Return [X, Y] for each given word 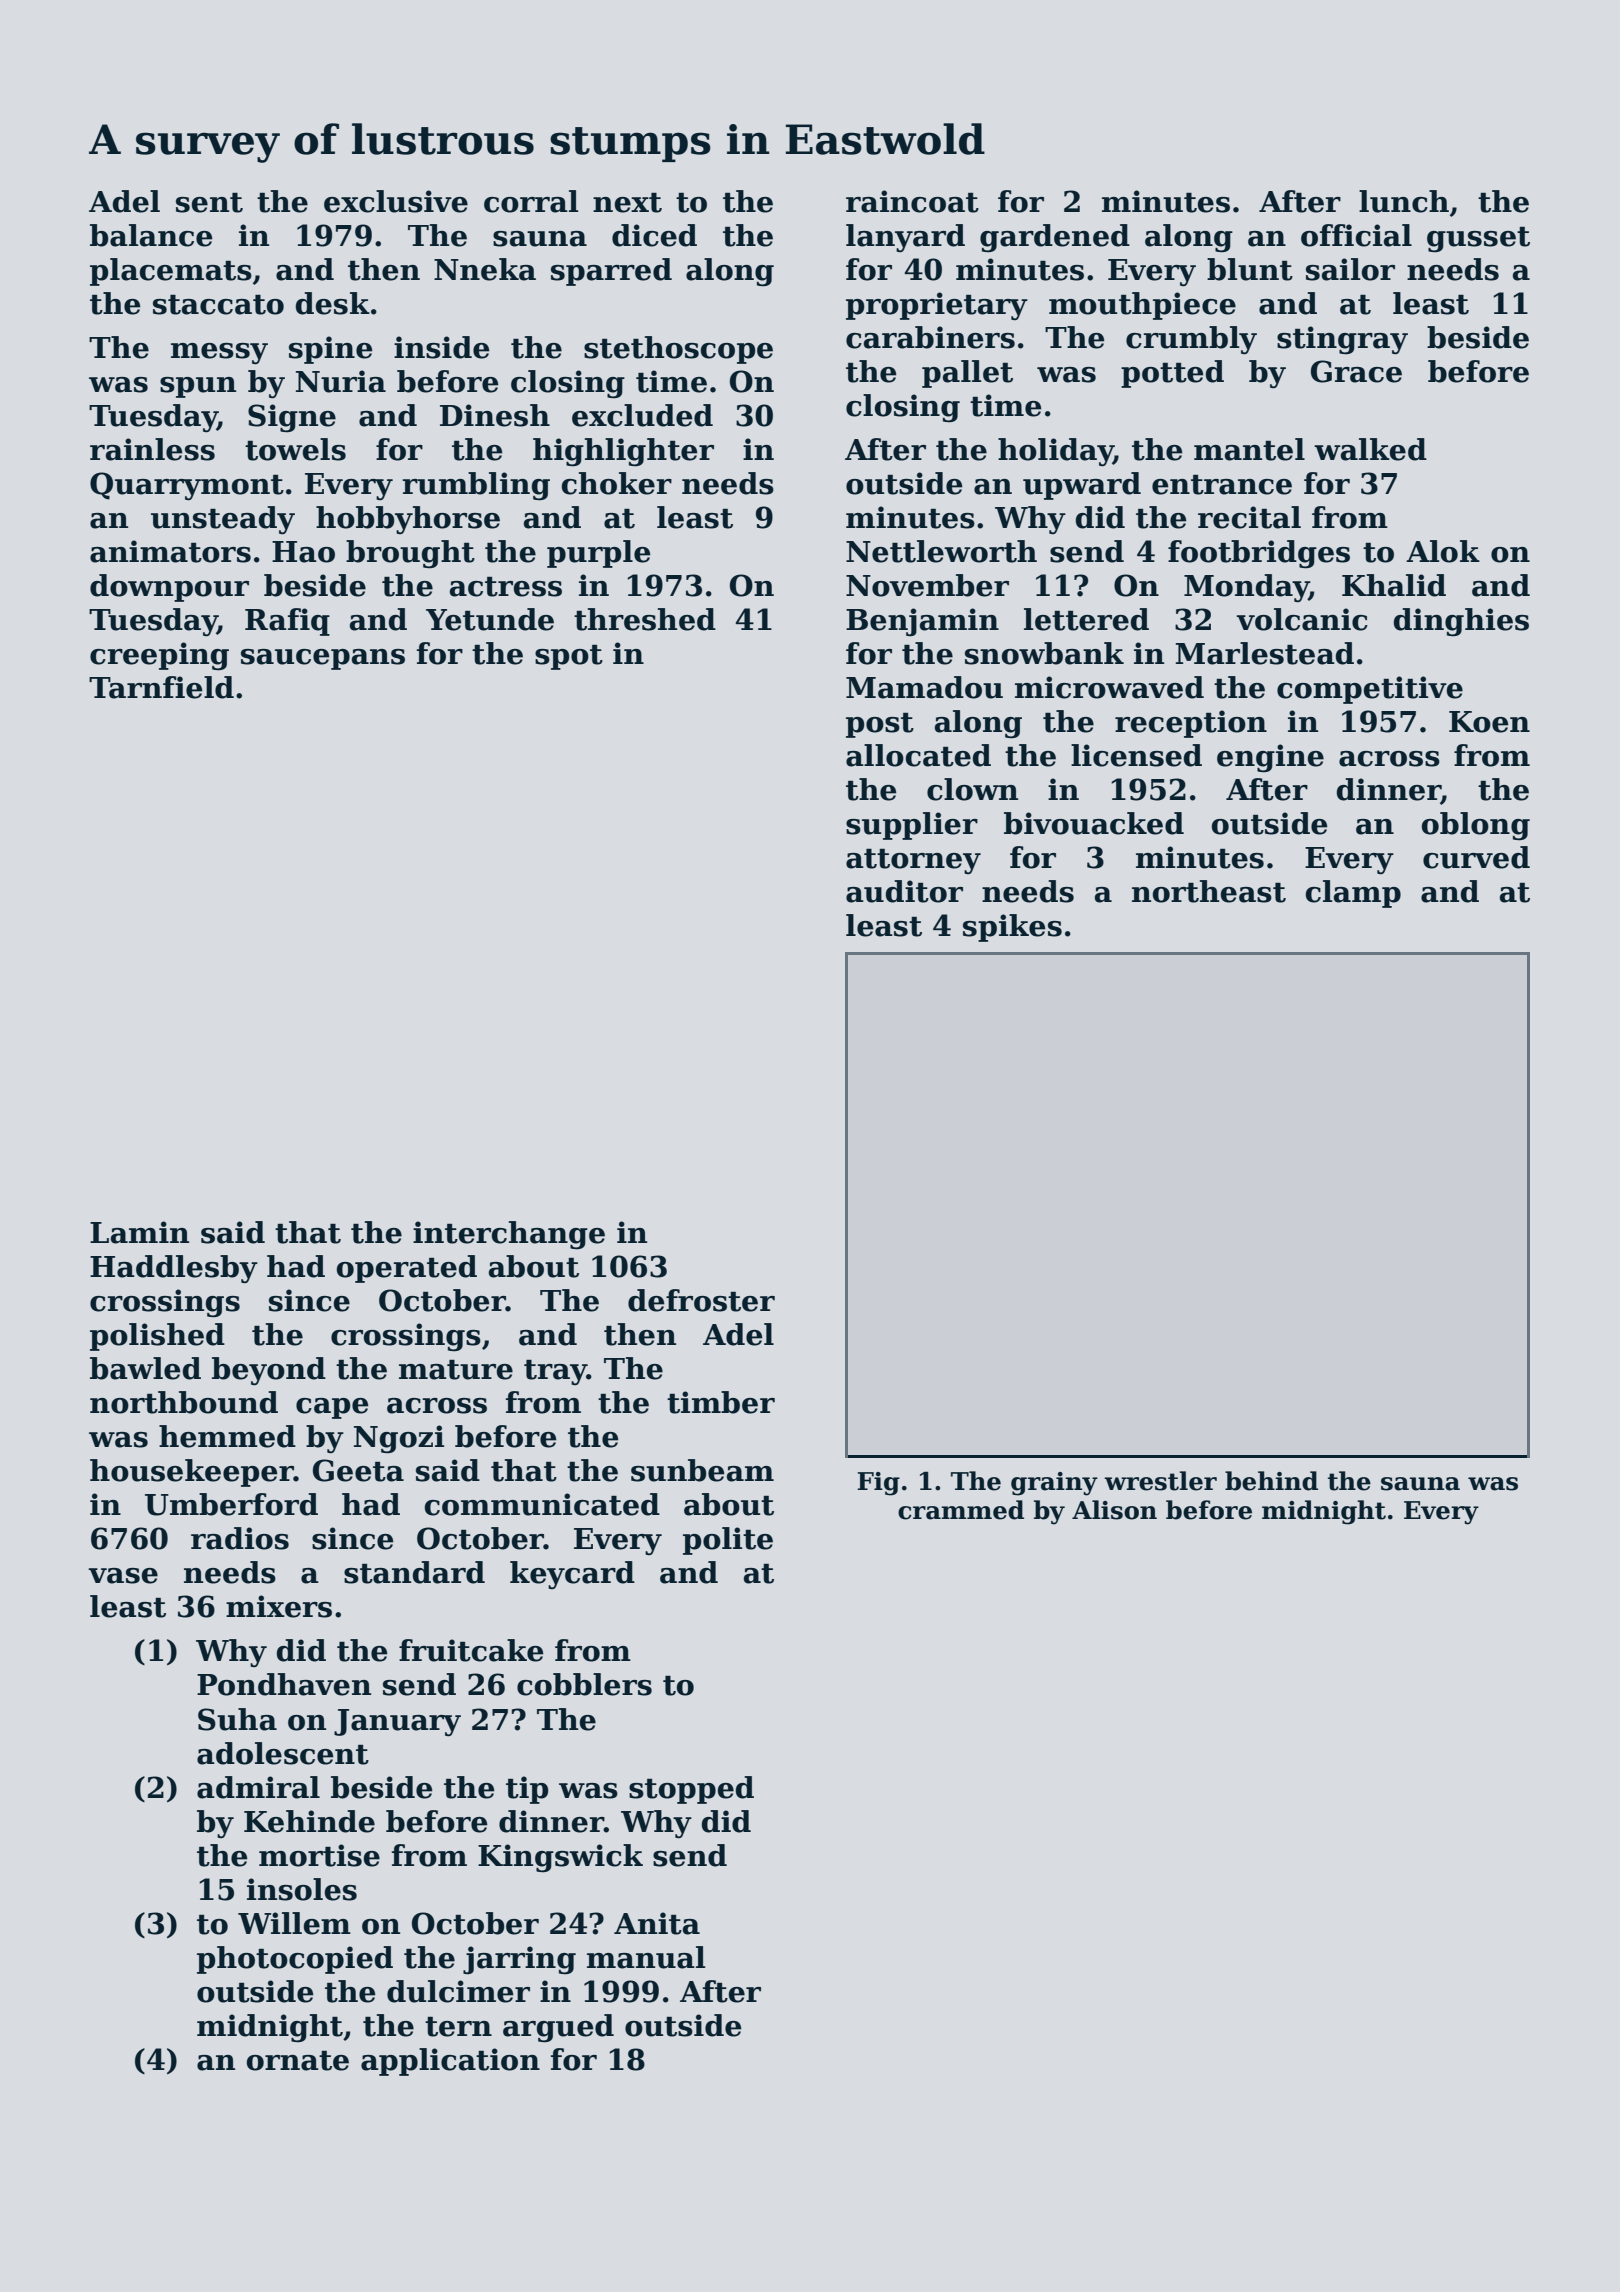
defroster [701, 1300]
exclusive [396, 201]
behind [1271, 1481]
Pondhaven [284, 1684]
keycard [572, 1575]
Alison [1114, 1510]
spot [569, 657]
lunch [1404, 201]
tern [458, 2027]
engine [1270, 758]
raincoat [912, 201]
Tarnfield [161, 687]
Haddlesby [174, 1269]
